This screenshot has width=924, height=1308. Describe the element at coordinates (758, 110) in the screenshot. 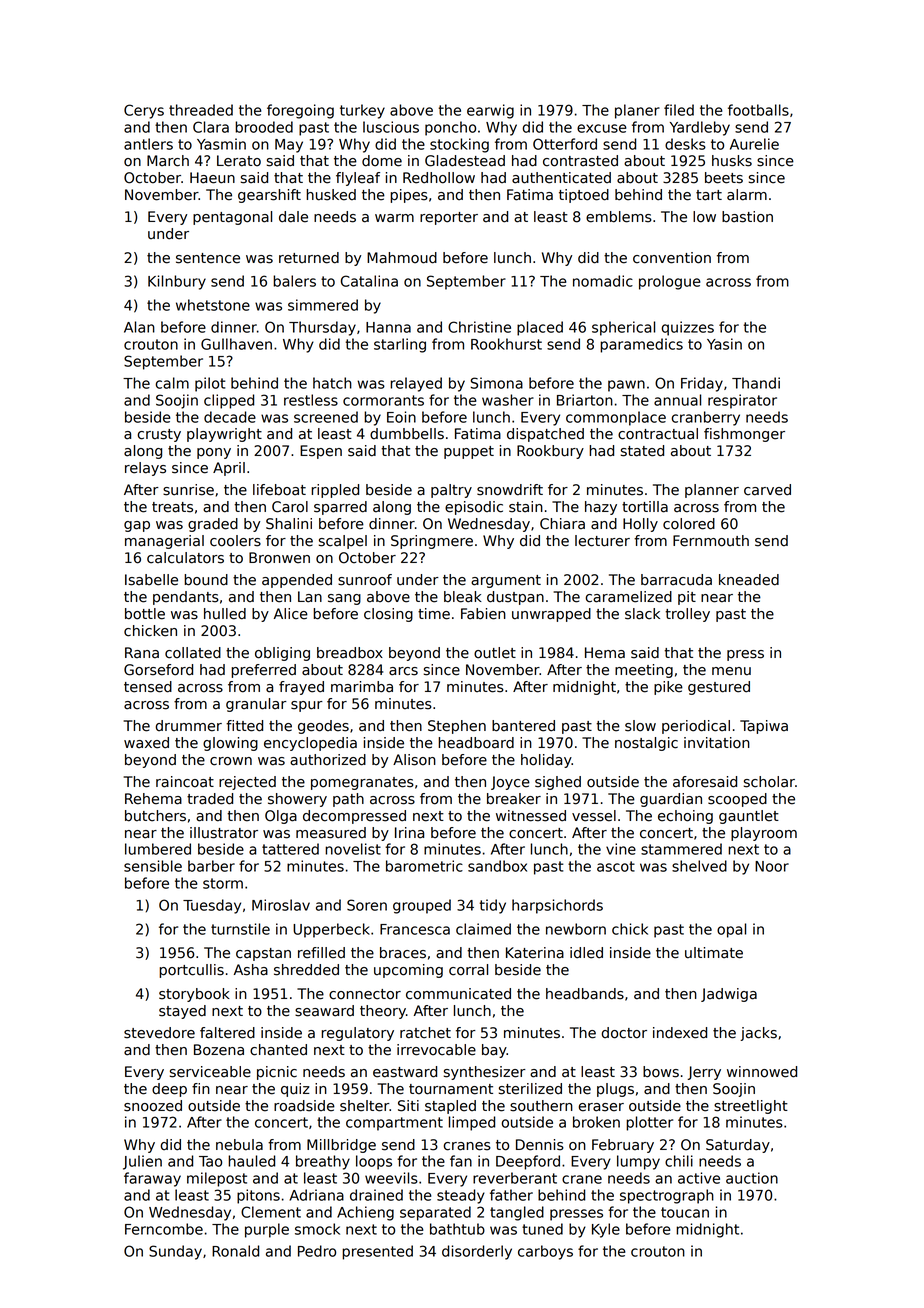

I see `footballs` at that location.
